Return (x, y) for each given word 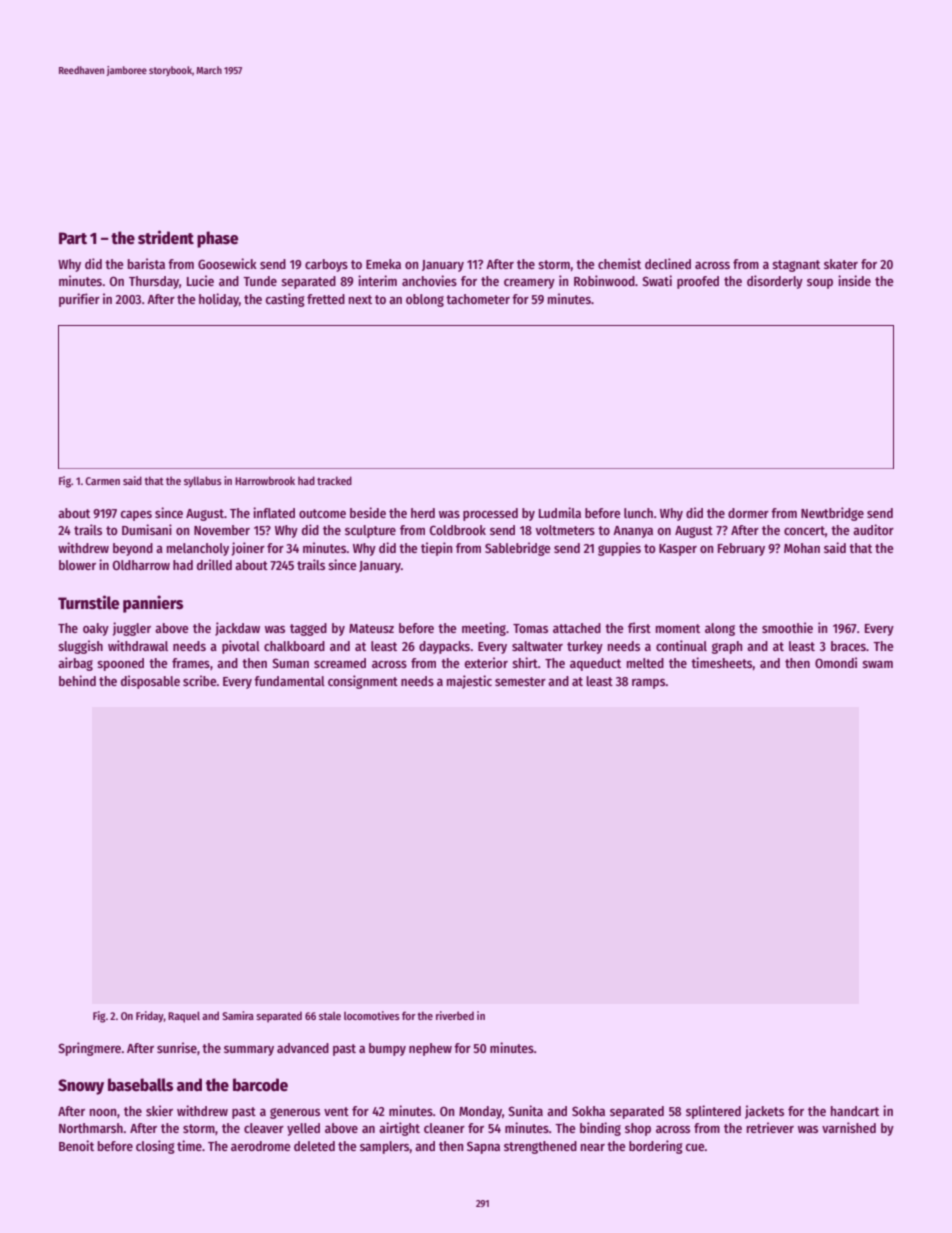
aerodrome (260, 1146)
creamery (529, 284)
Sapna (483, 1147)
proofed (698, 282)
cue (695, 1147)
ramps (649, 684)
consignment (363, 682)
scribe (200, 680)
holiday (219, 300)
